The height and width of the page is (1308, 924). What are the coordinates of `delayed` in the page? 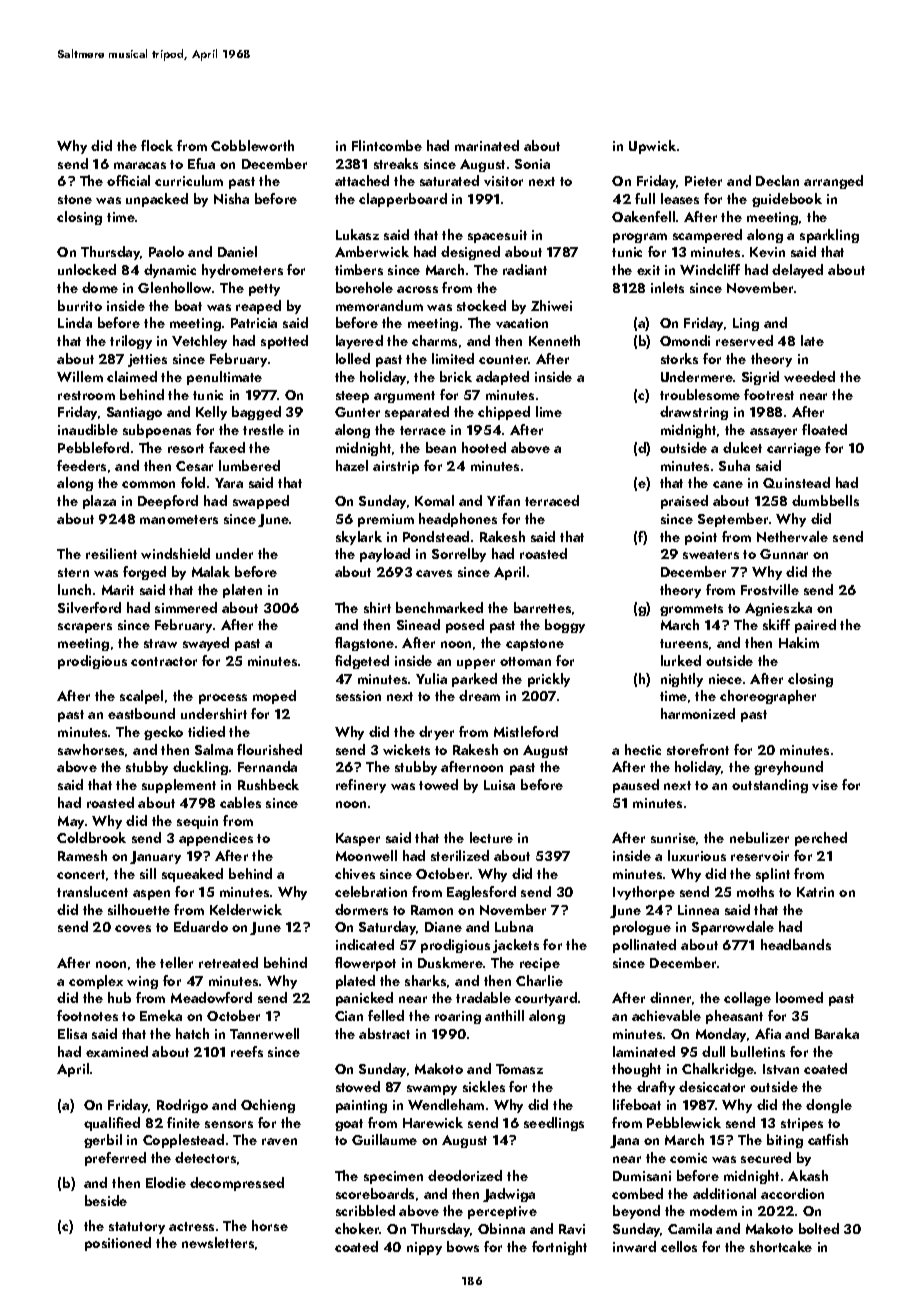 It's located at (797, 271).
